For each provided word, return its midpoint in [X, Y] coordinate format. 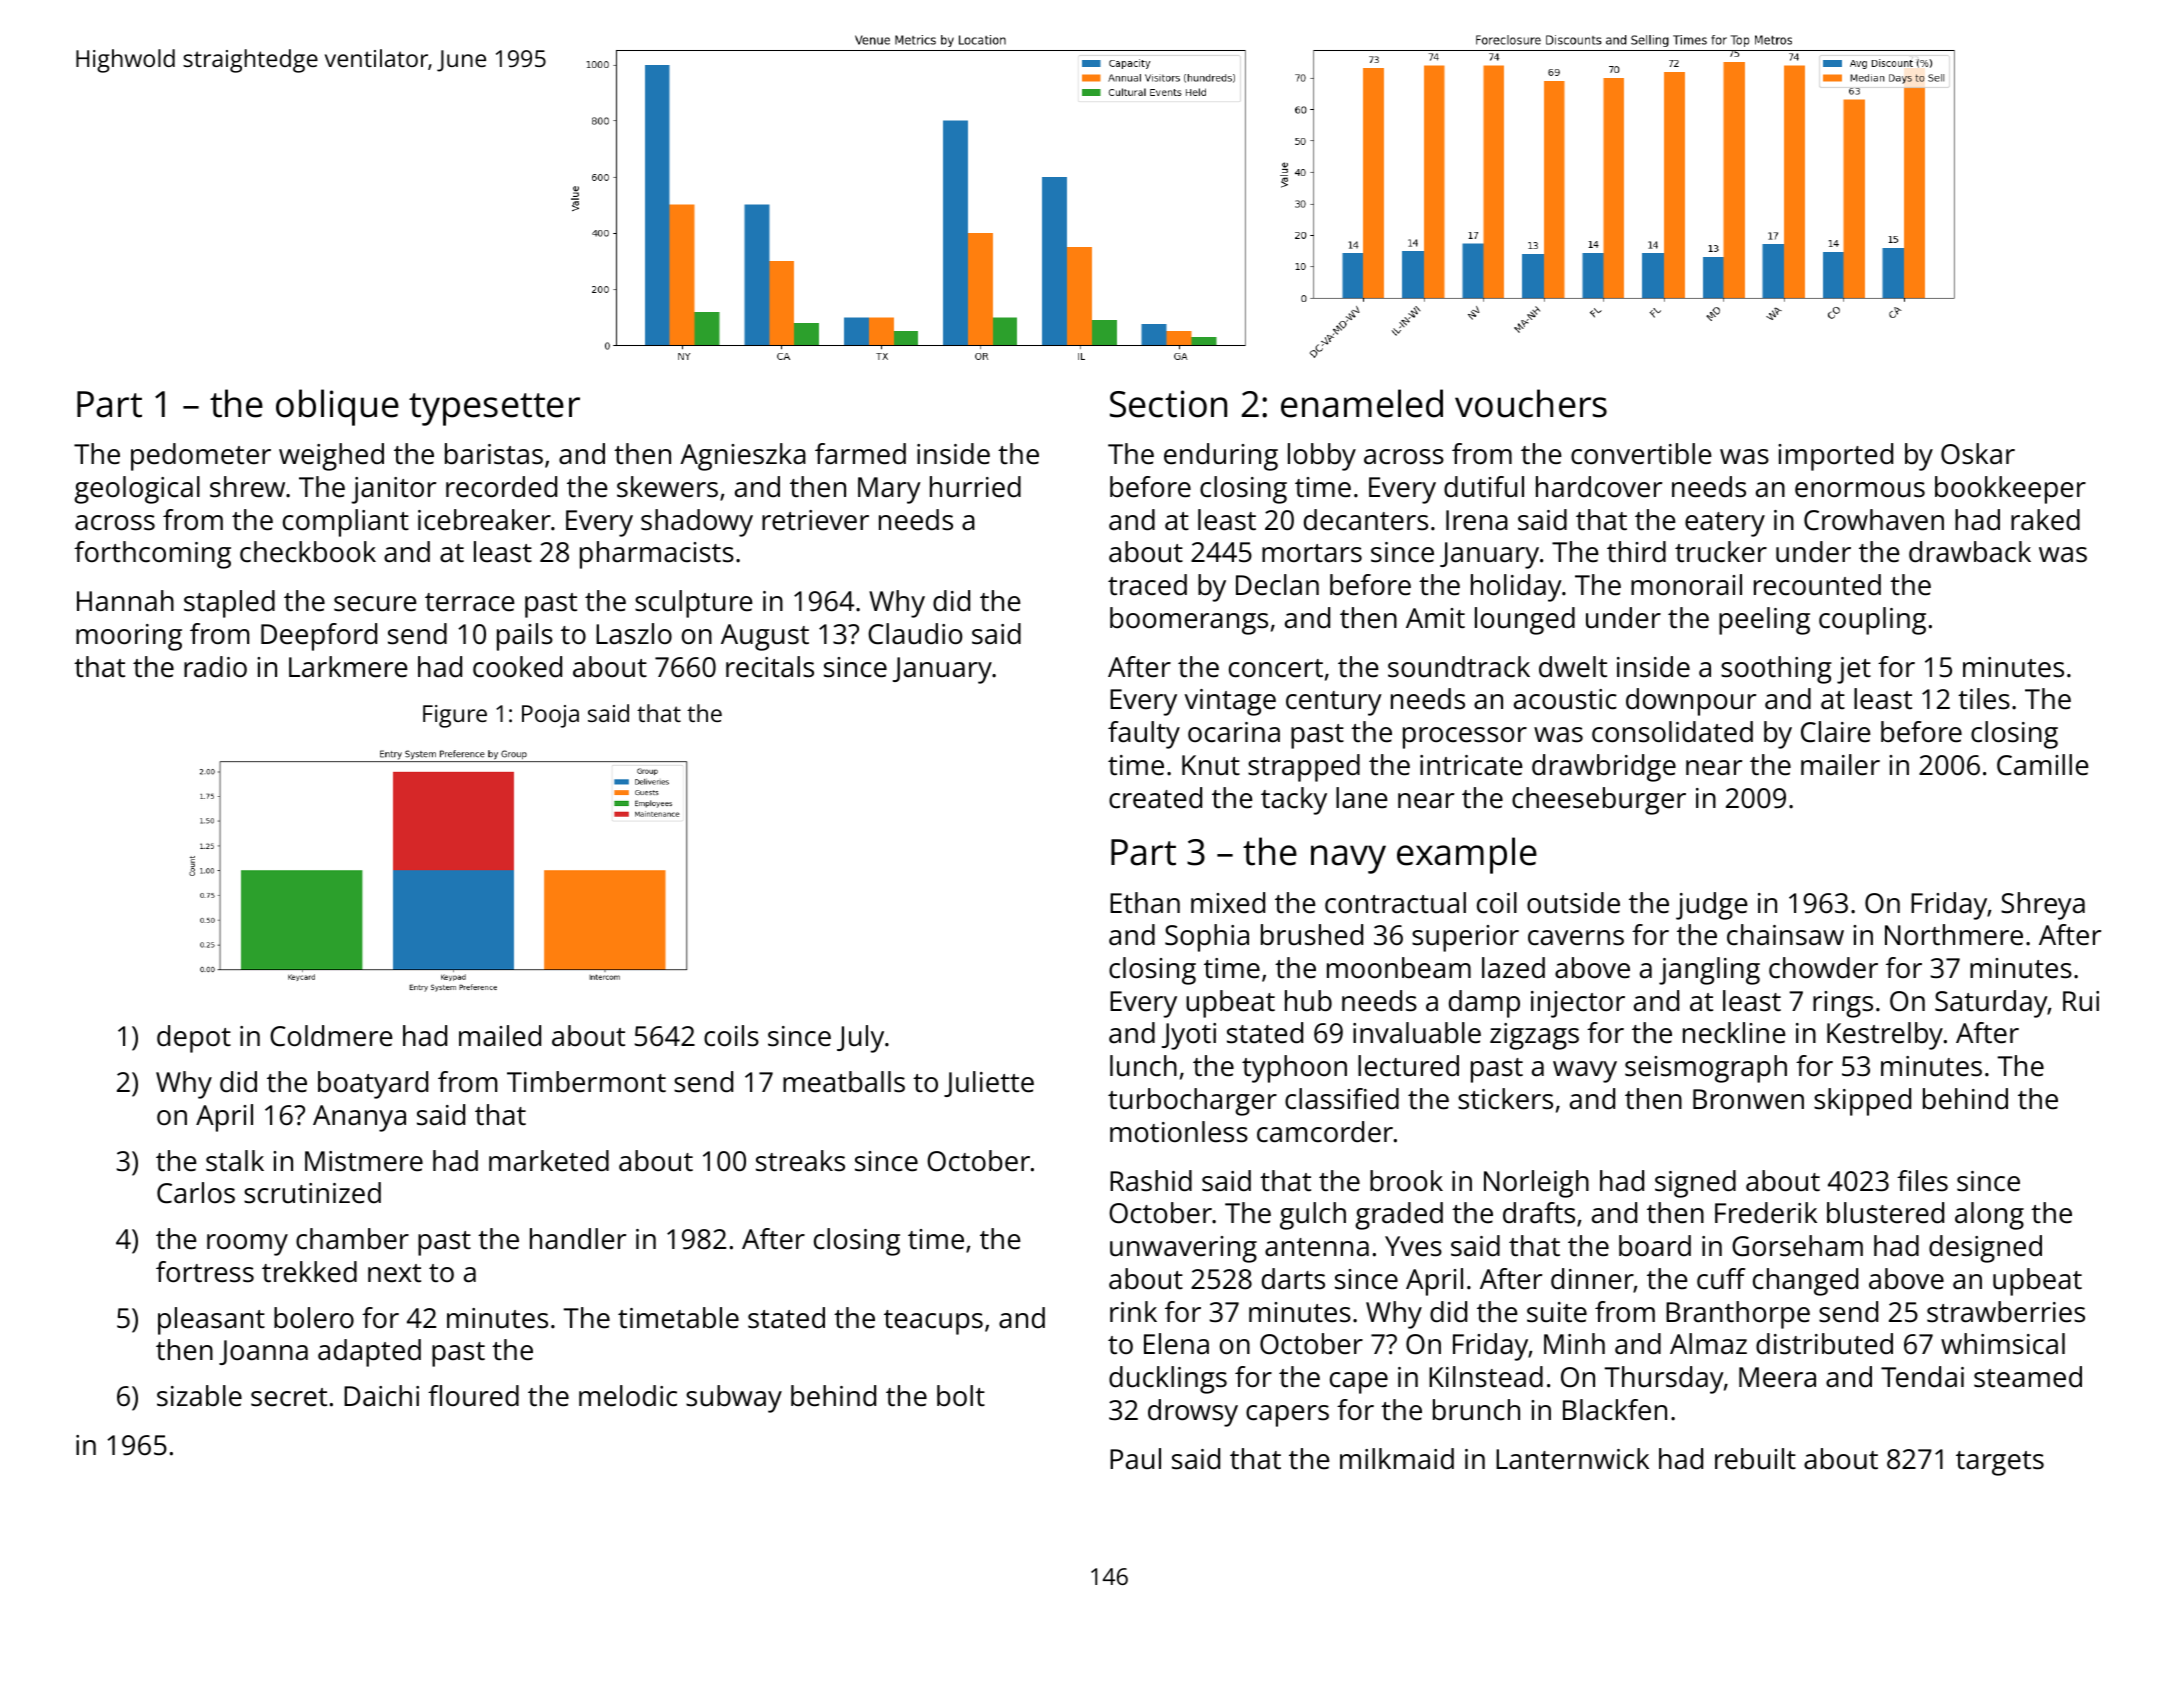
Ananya [359, 1118]
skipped [1862, 1102]
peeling [1764, 621]
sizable [199, 1396]
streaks [800, 1161]
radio [215, 667]
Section [1168, 404]
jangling [1709, 971]
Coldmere [331, 1036]
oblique [337, 407]
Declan [1277, 585]
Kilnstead [1486, 1377]
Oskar [1978, 454]
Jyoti [1189, 1036]
